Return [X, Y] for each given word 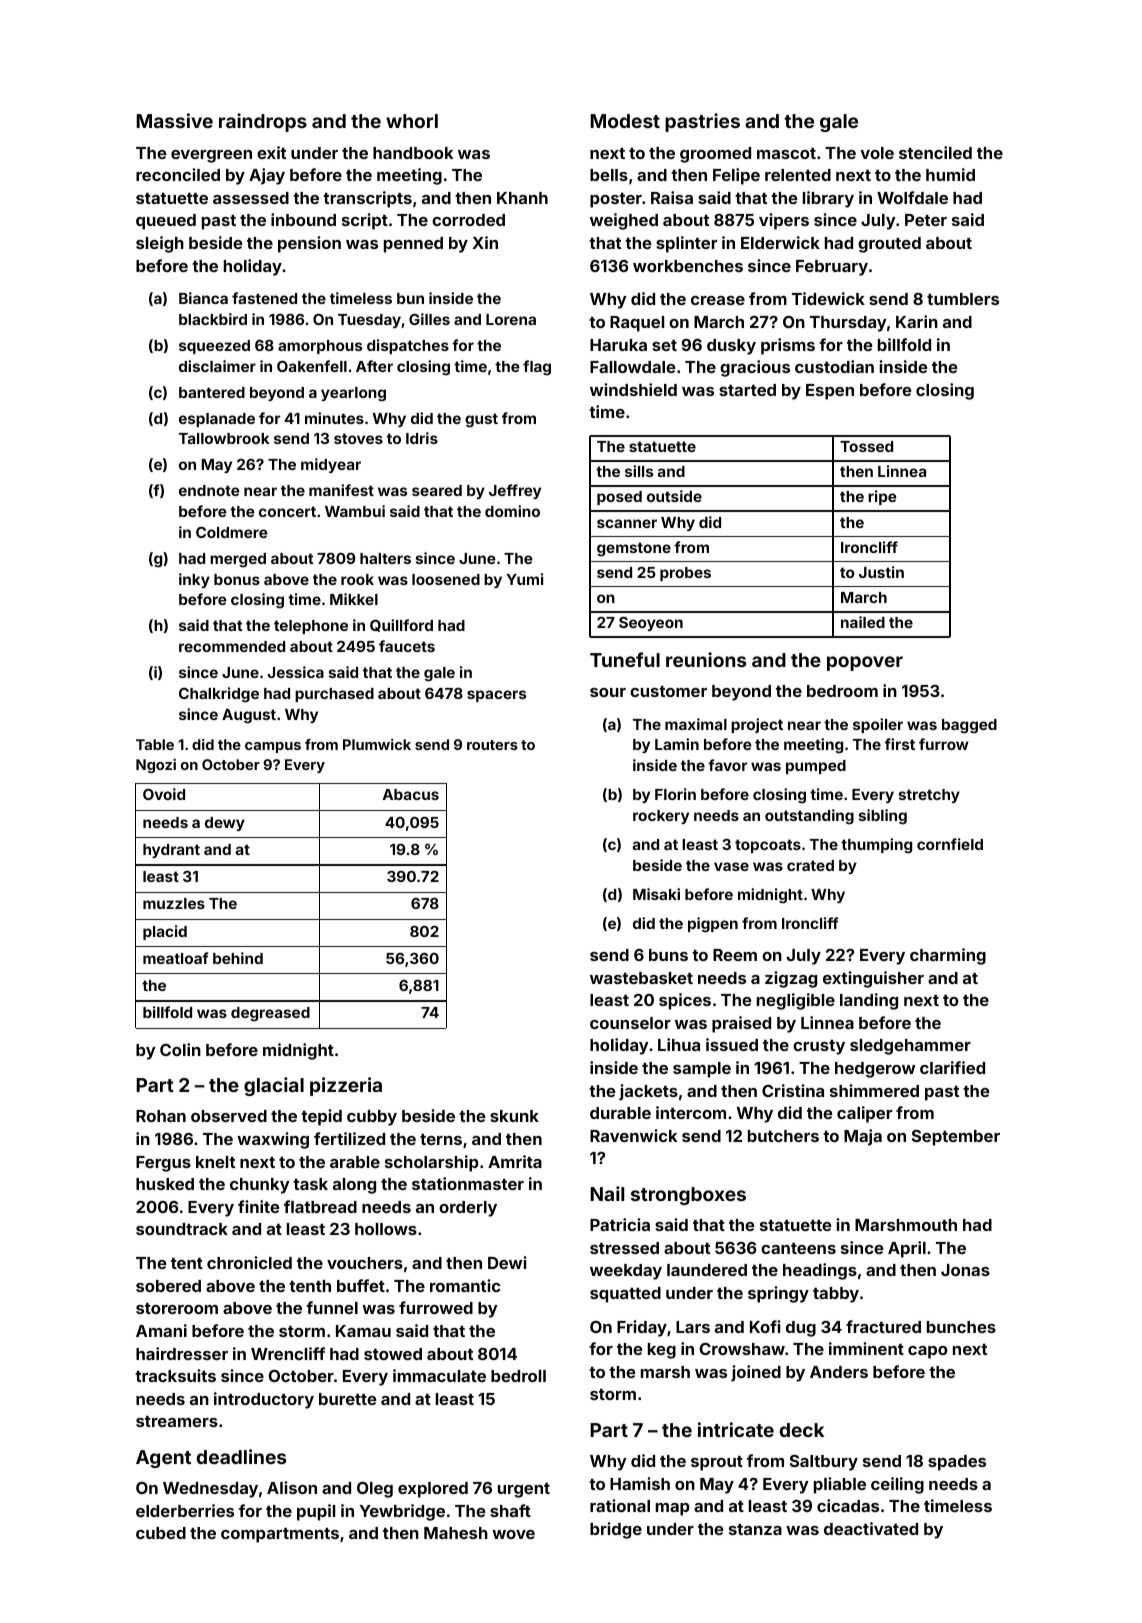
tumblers [963, 299]
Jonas [965, 1270]
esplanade [217, 420]
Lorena [511, 319]
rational [620, 1505]
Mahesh [456, 1533]
